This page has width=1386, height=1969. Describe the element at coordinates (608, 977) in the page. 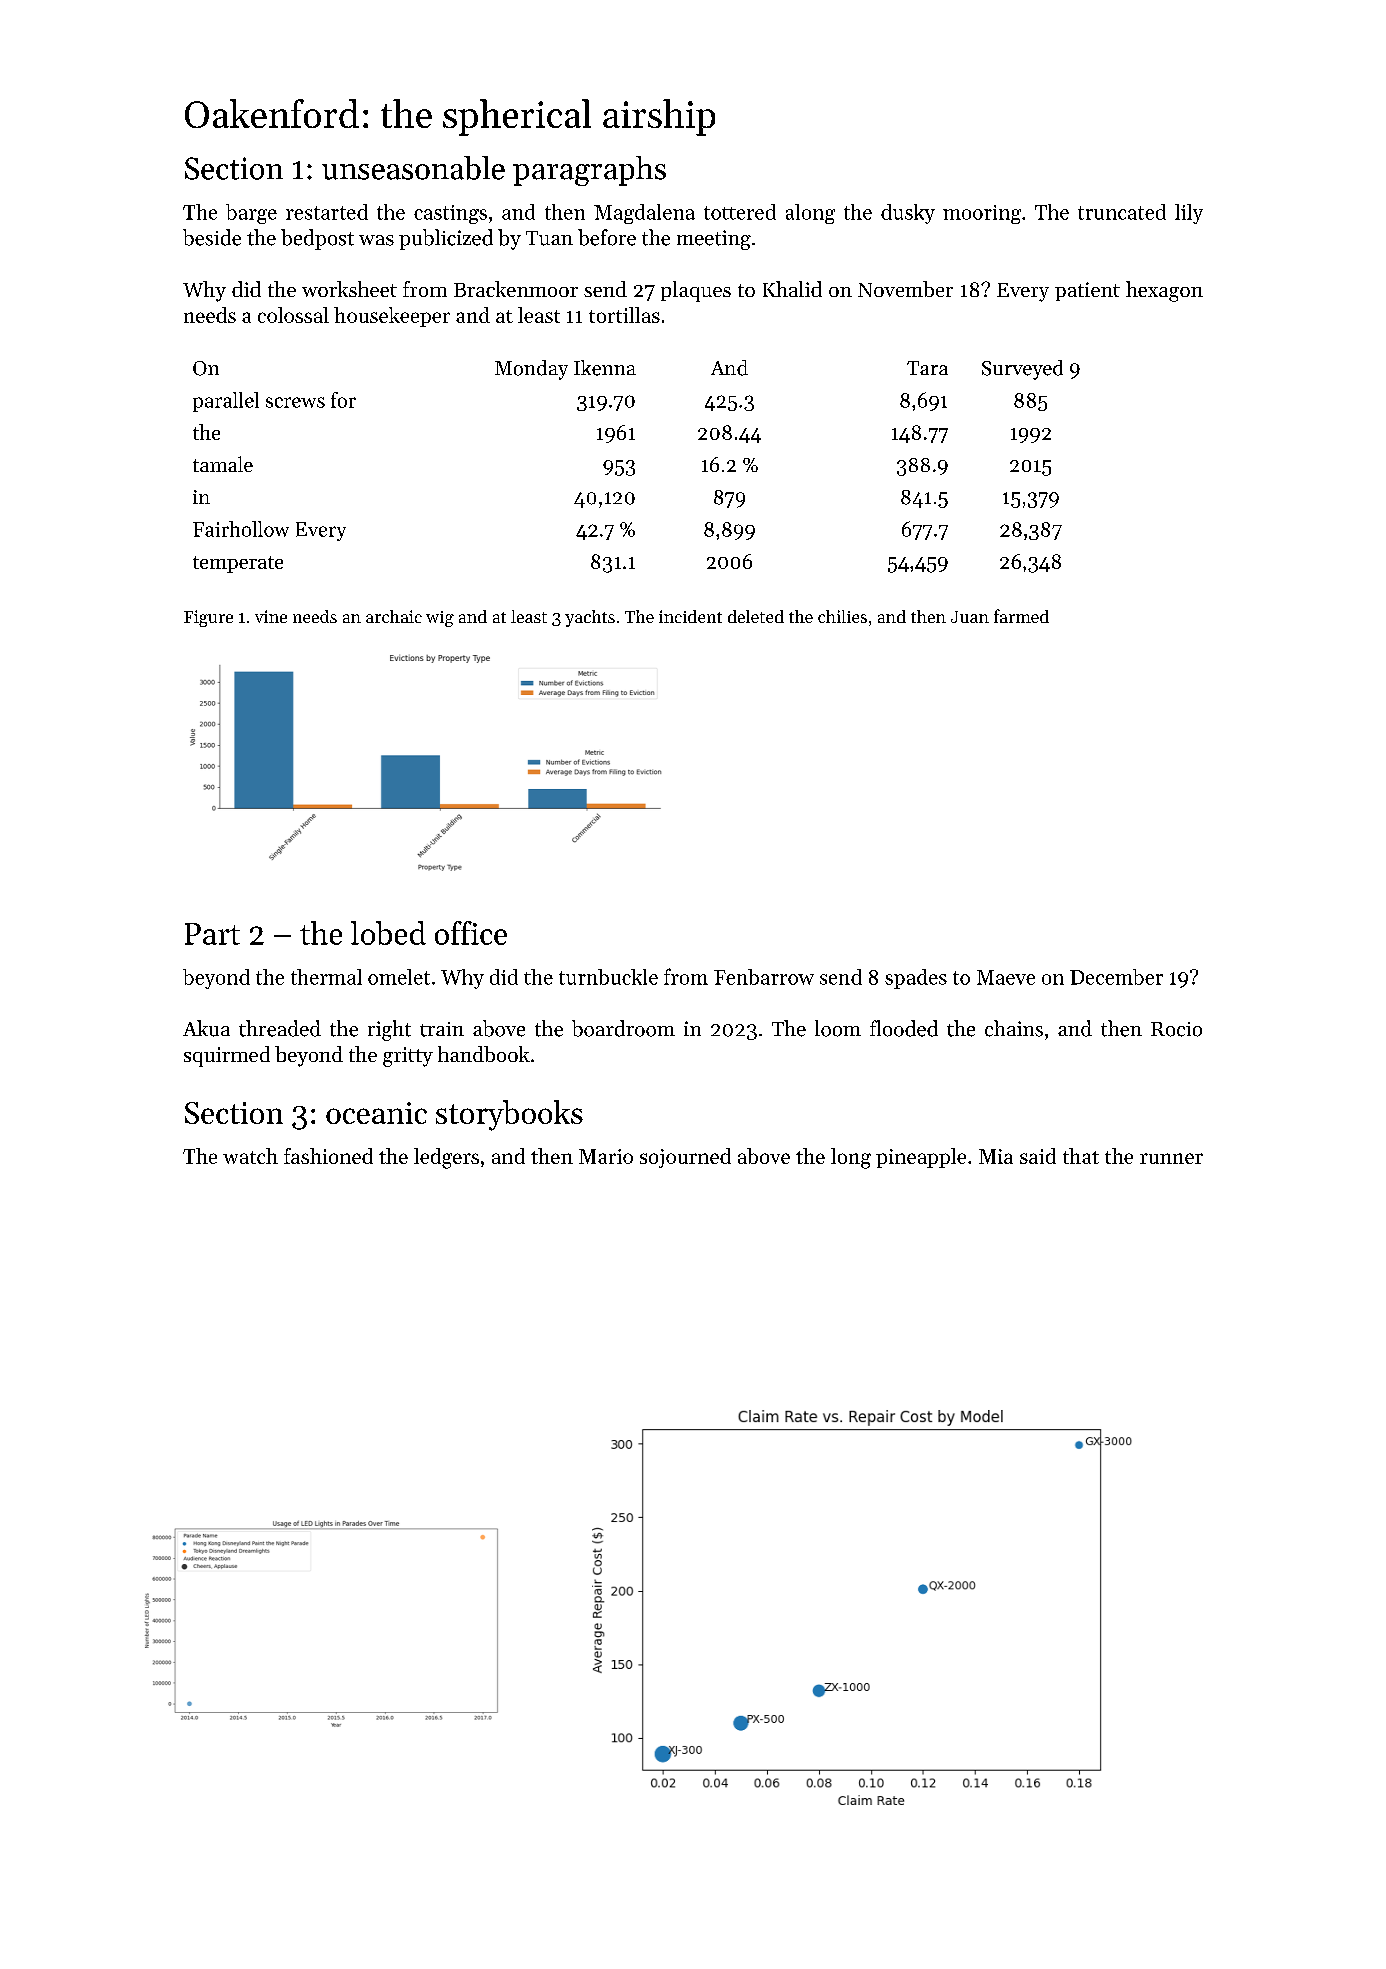

I see `turnbuckle` at that location.
